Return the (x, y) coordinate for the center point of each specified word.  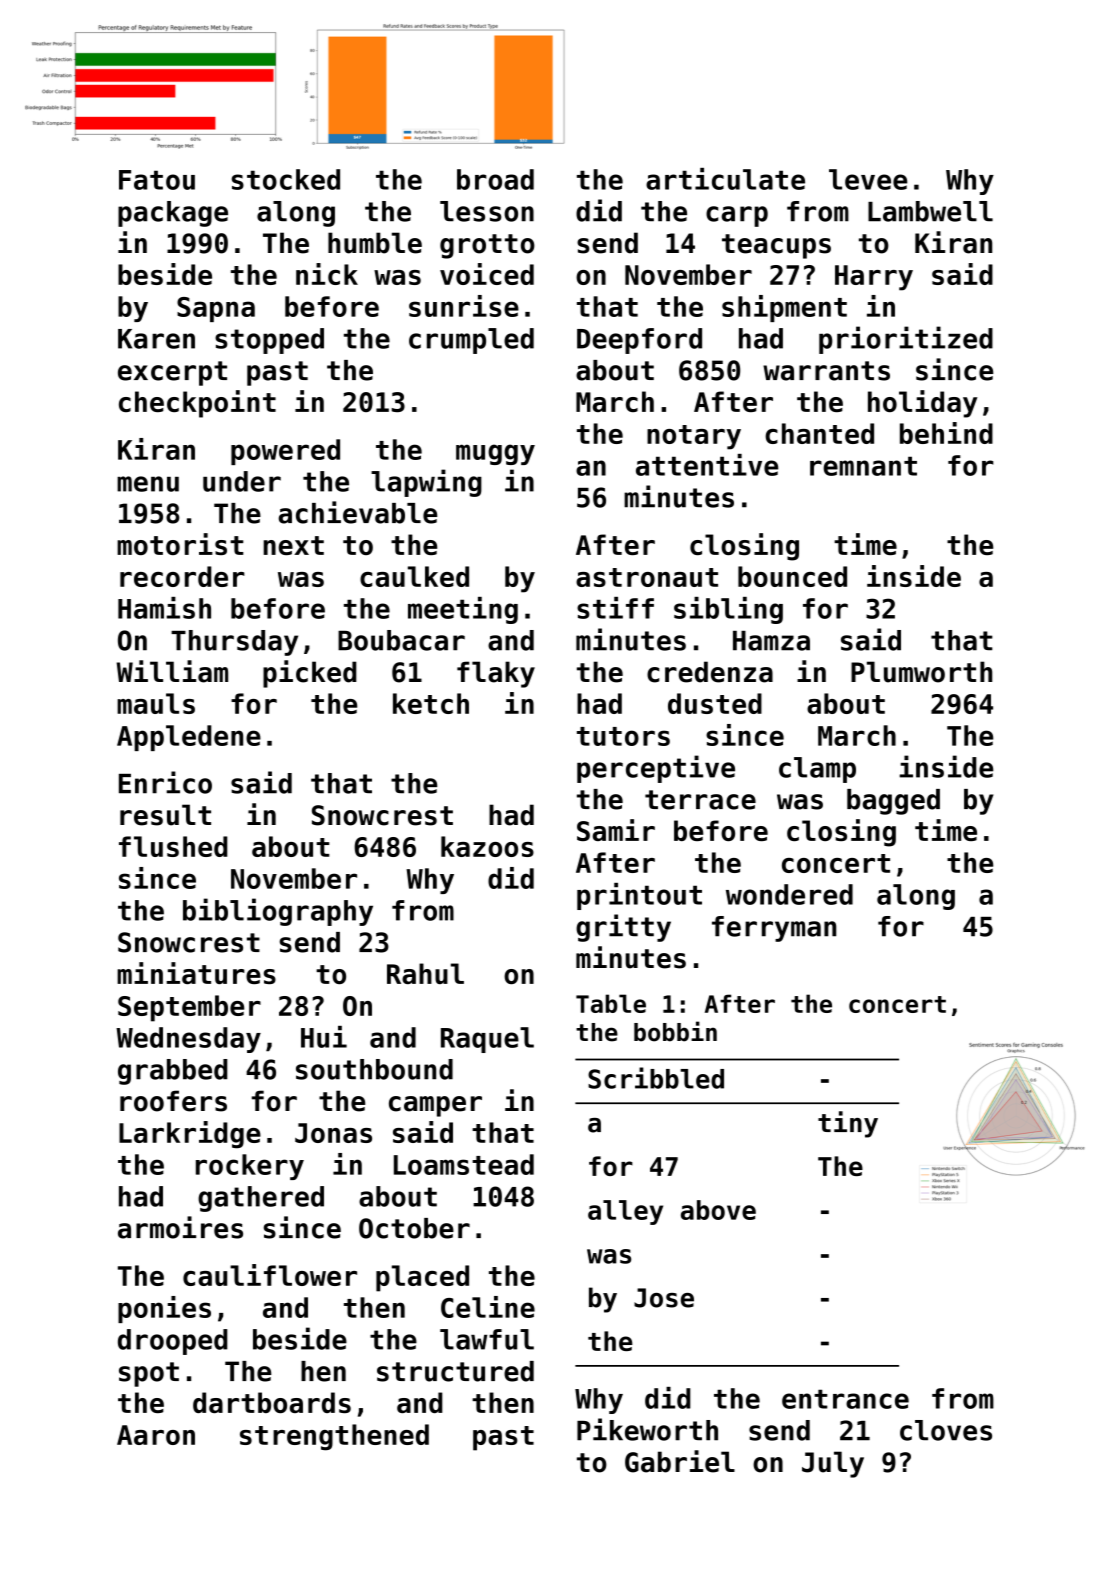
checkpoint (197, 404)
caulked (414, 576)
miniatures (196, 973)
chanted (819, 433)
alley (625, 1212)
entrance (845, 1399)
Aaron (156, 1435)
